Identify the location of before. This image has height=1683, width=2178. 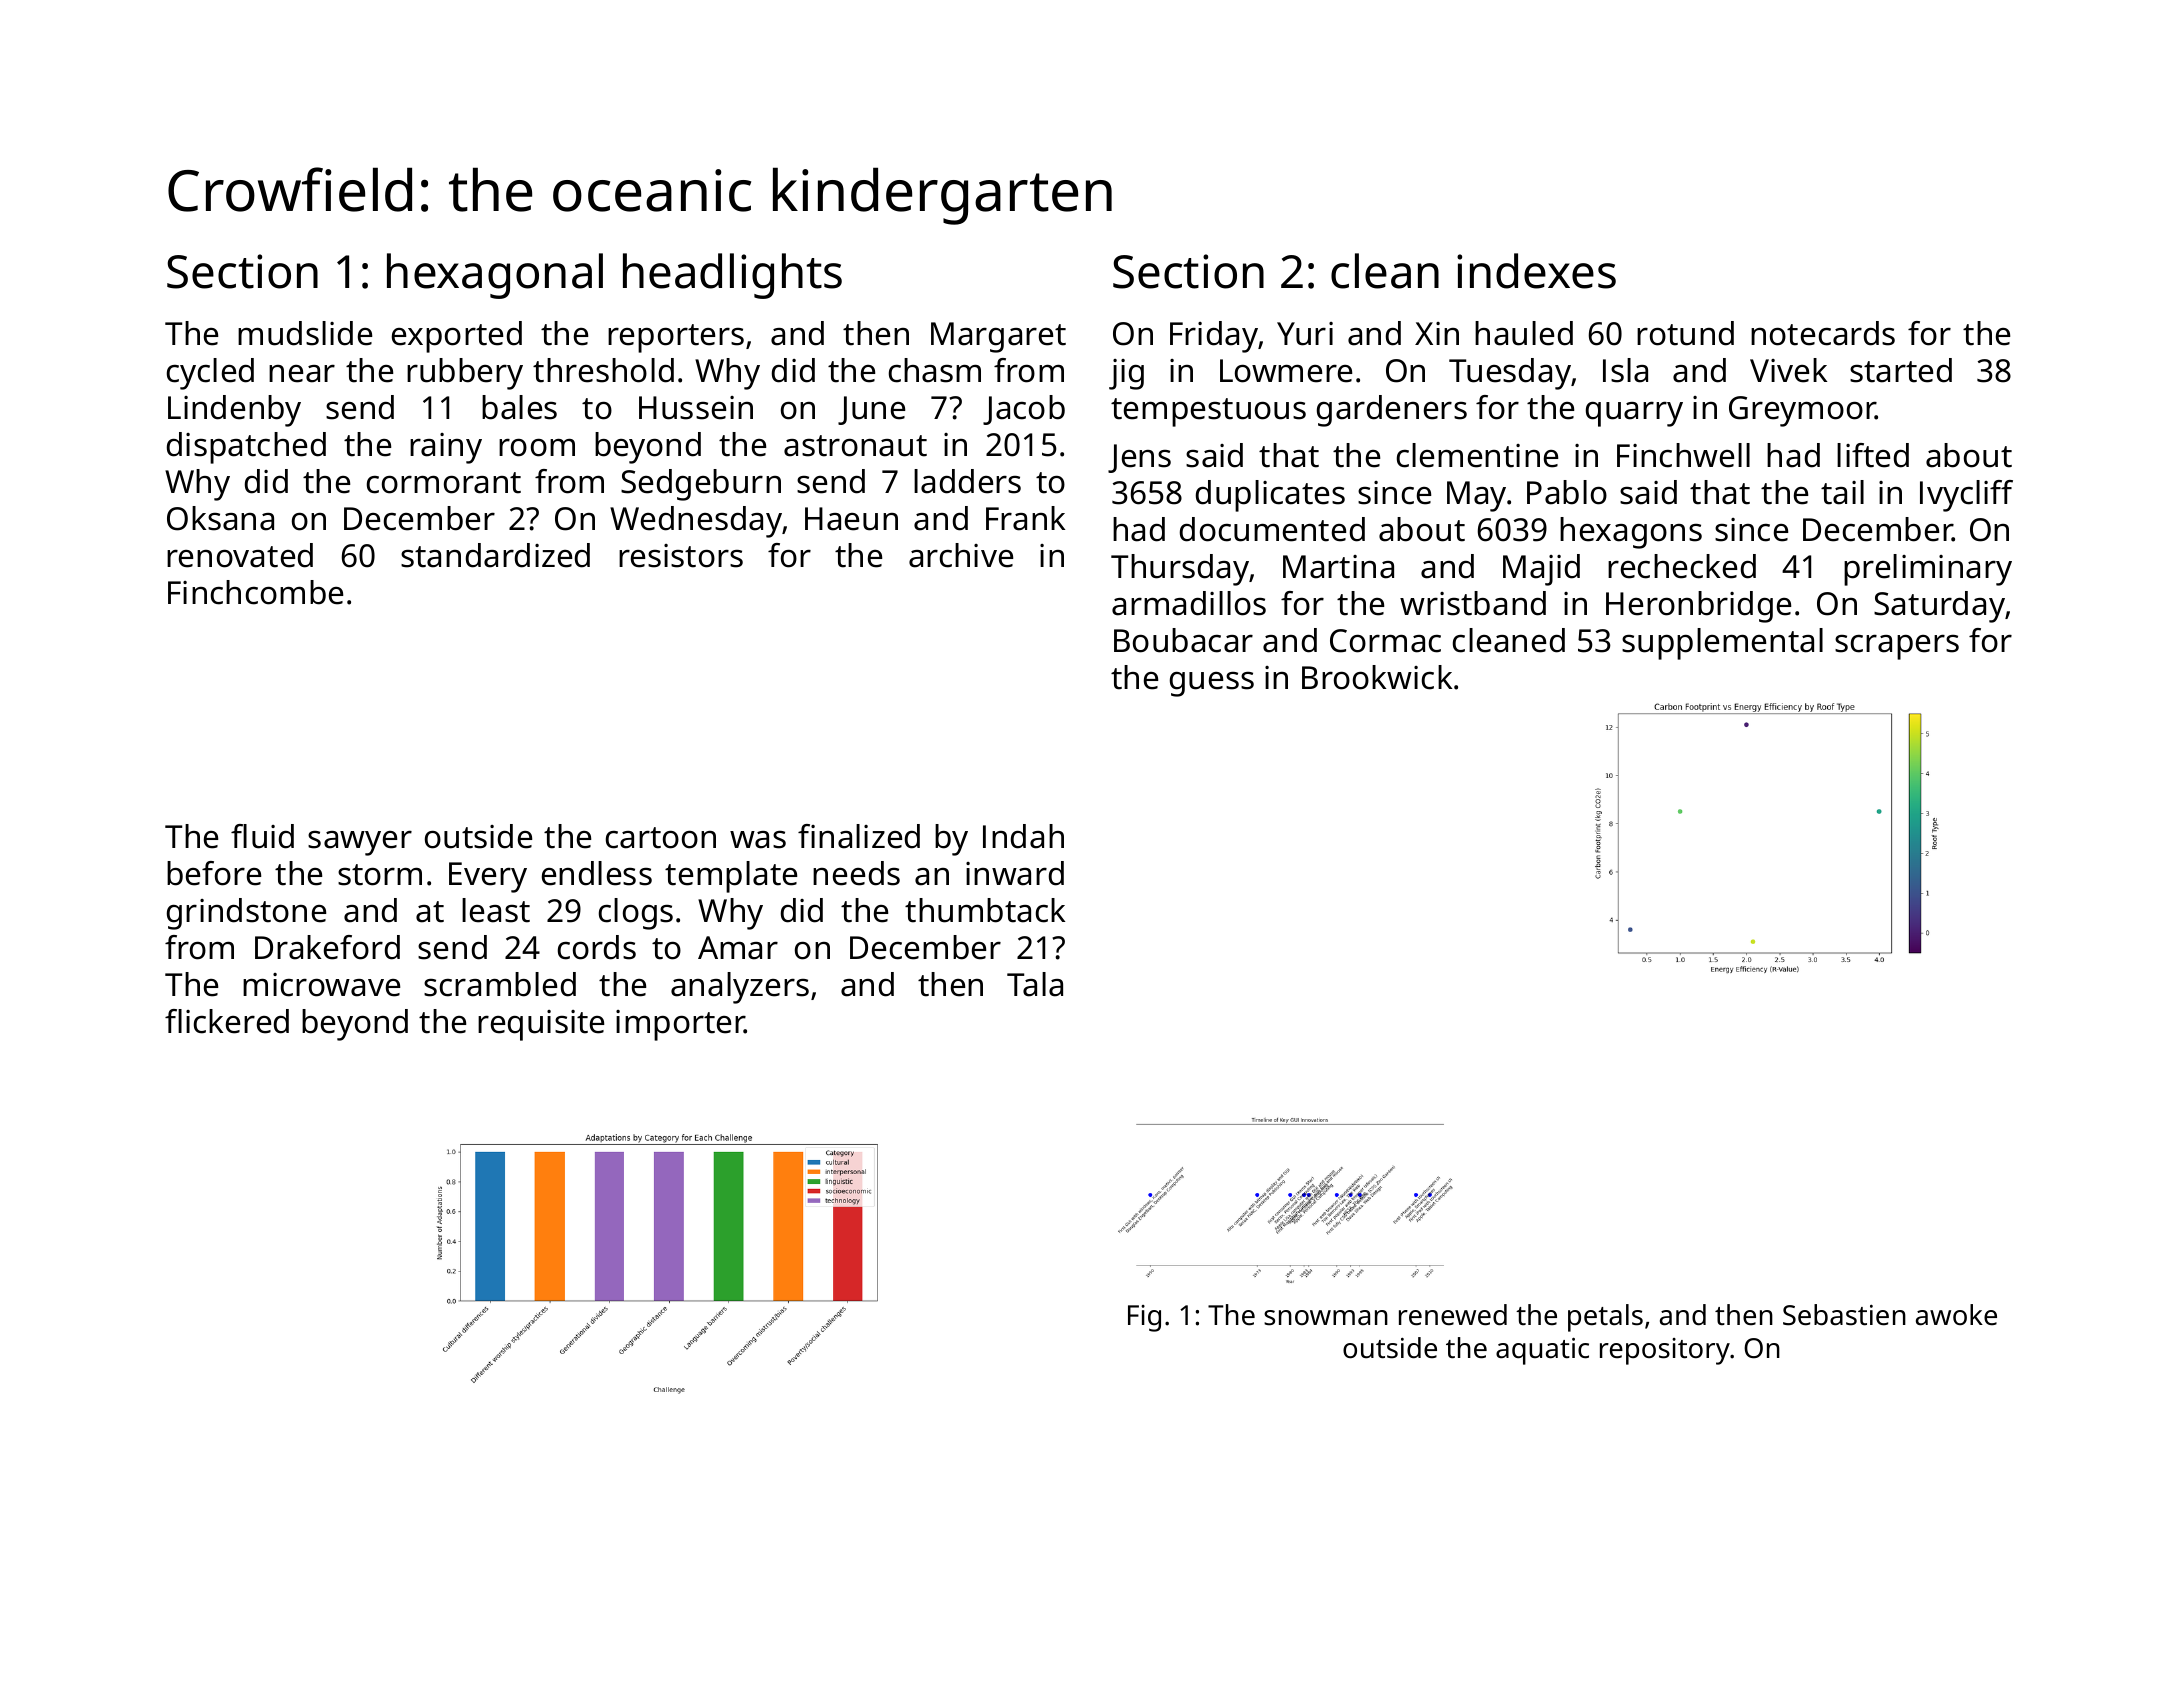
(214, 873).
